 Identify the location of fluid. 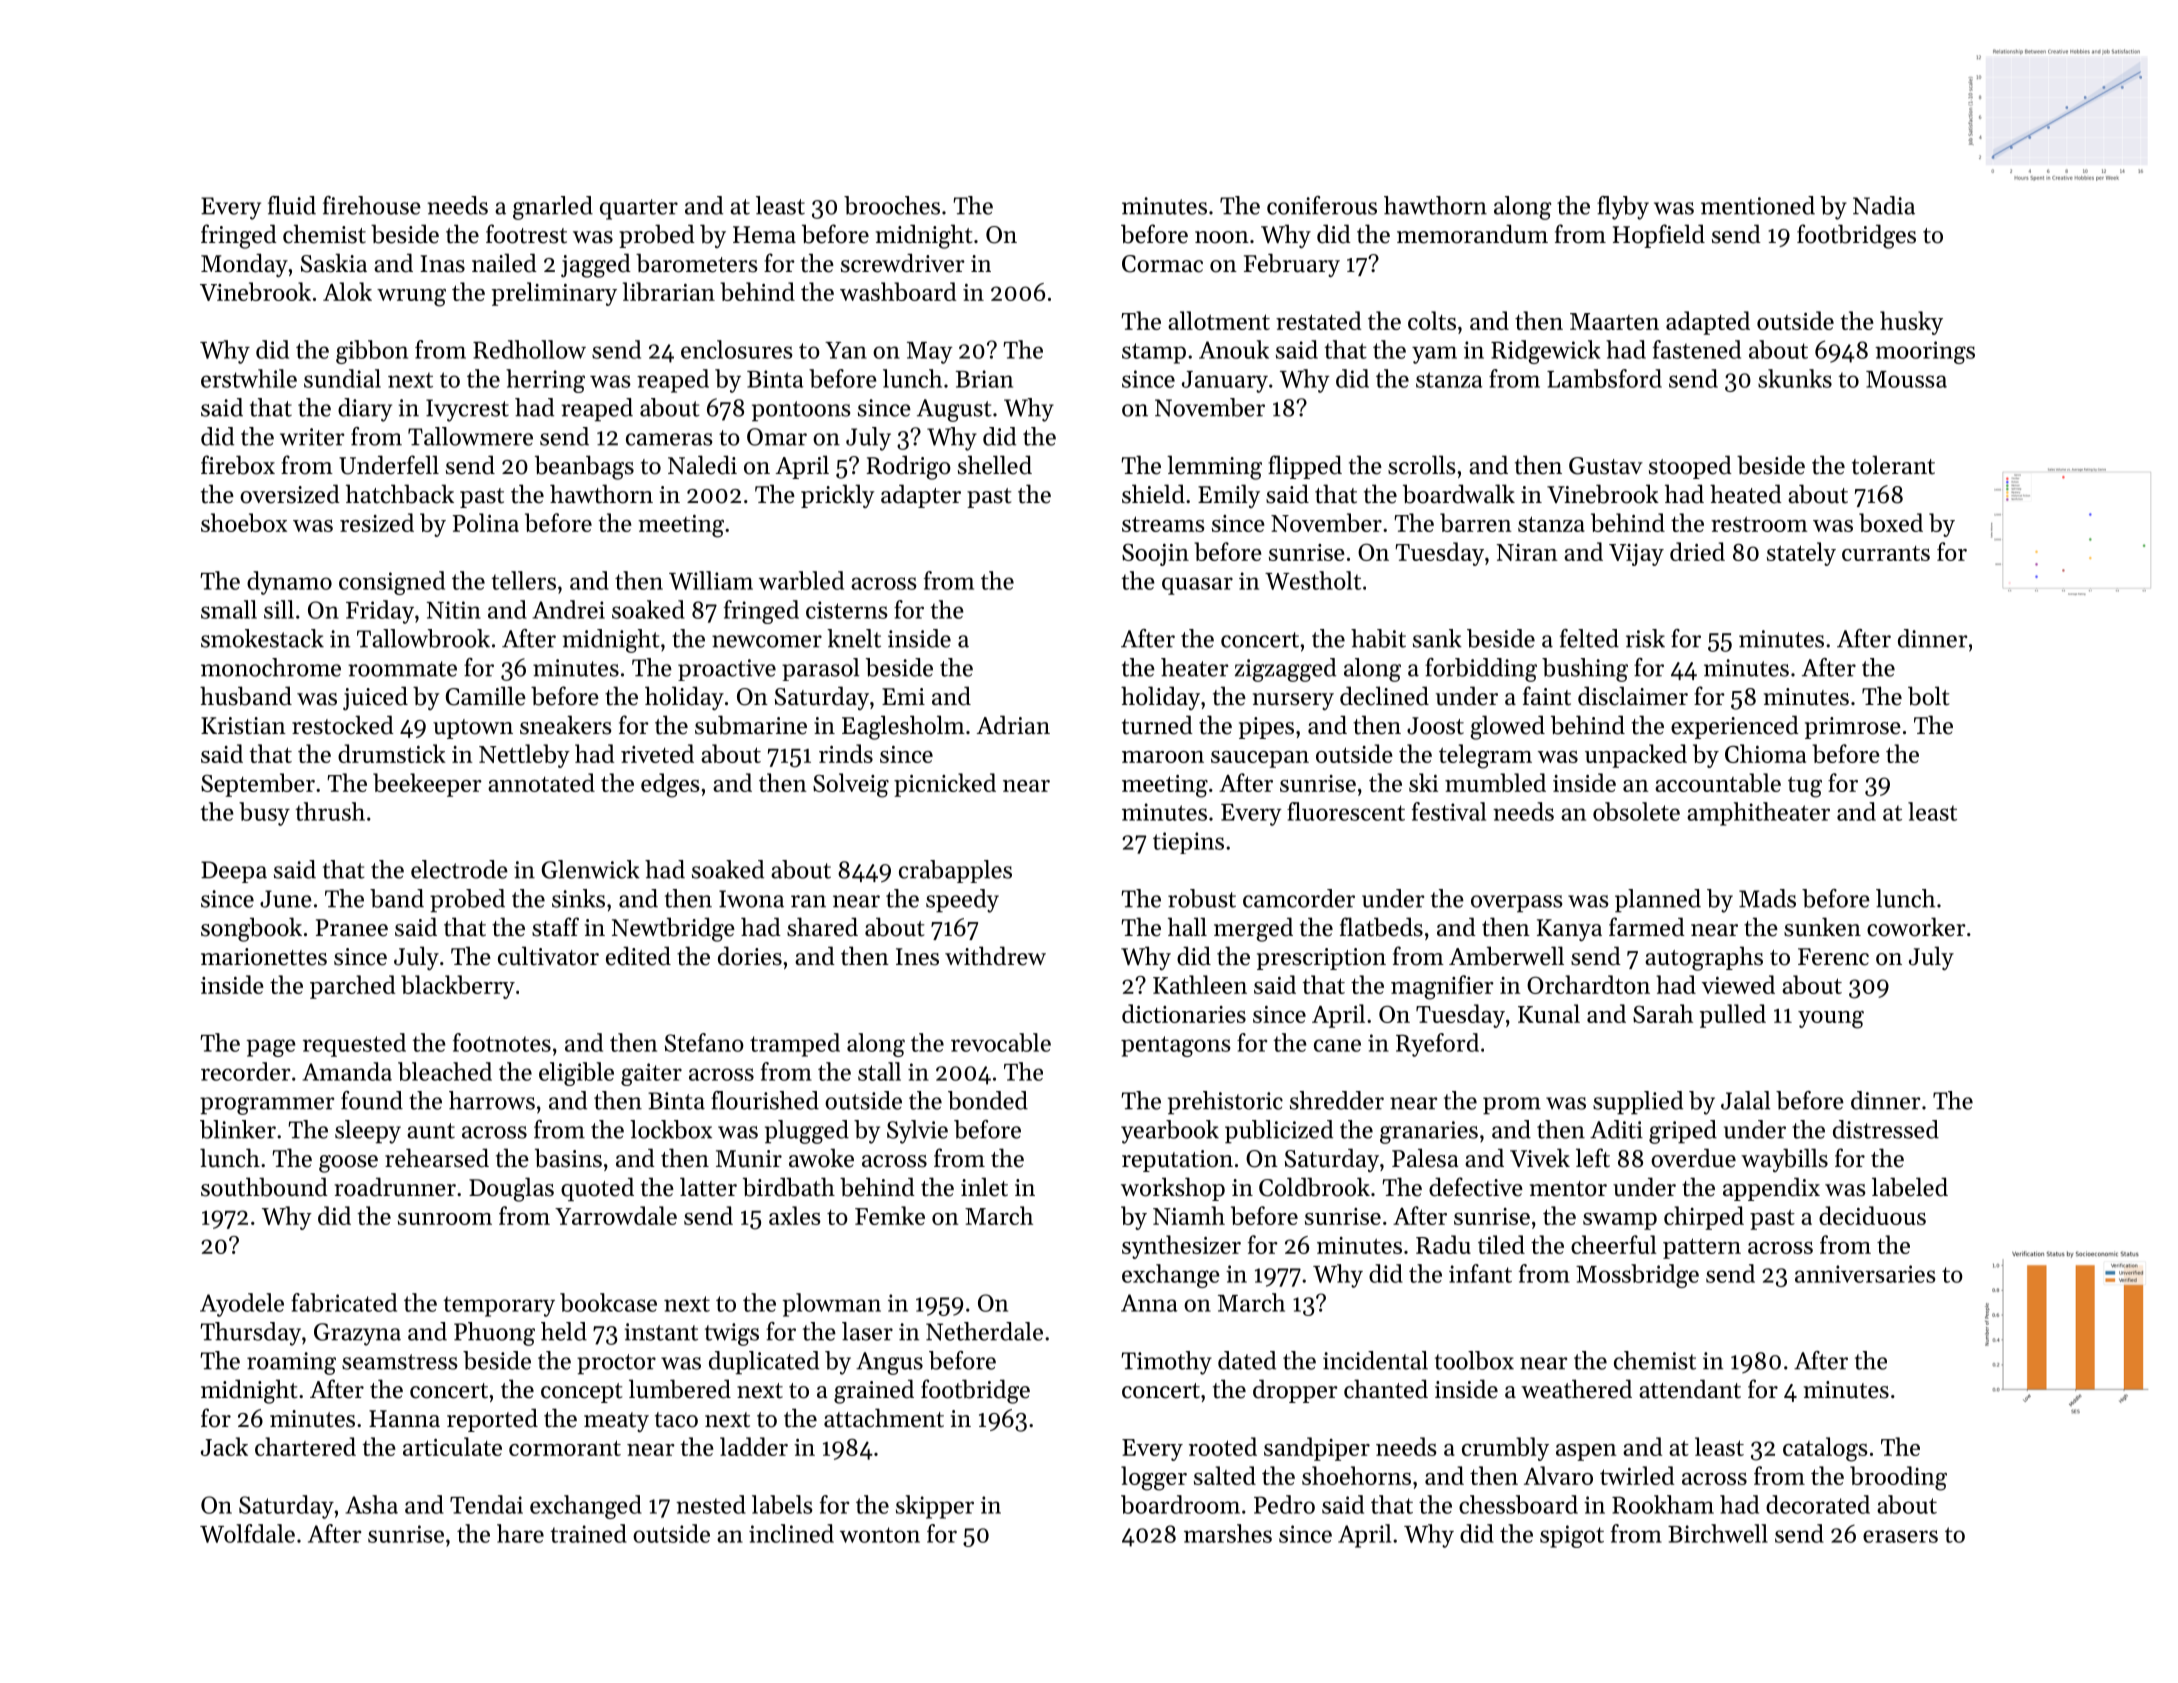
(292, 205).
